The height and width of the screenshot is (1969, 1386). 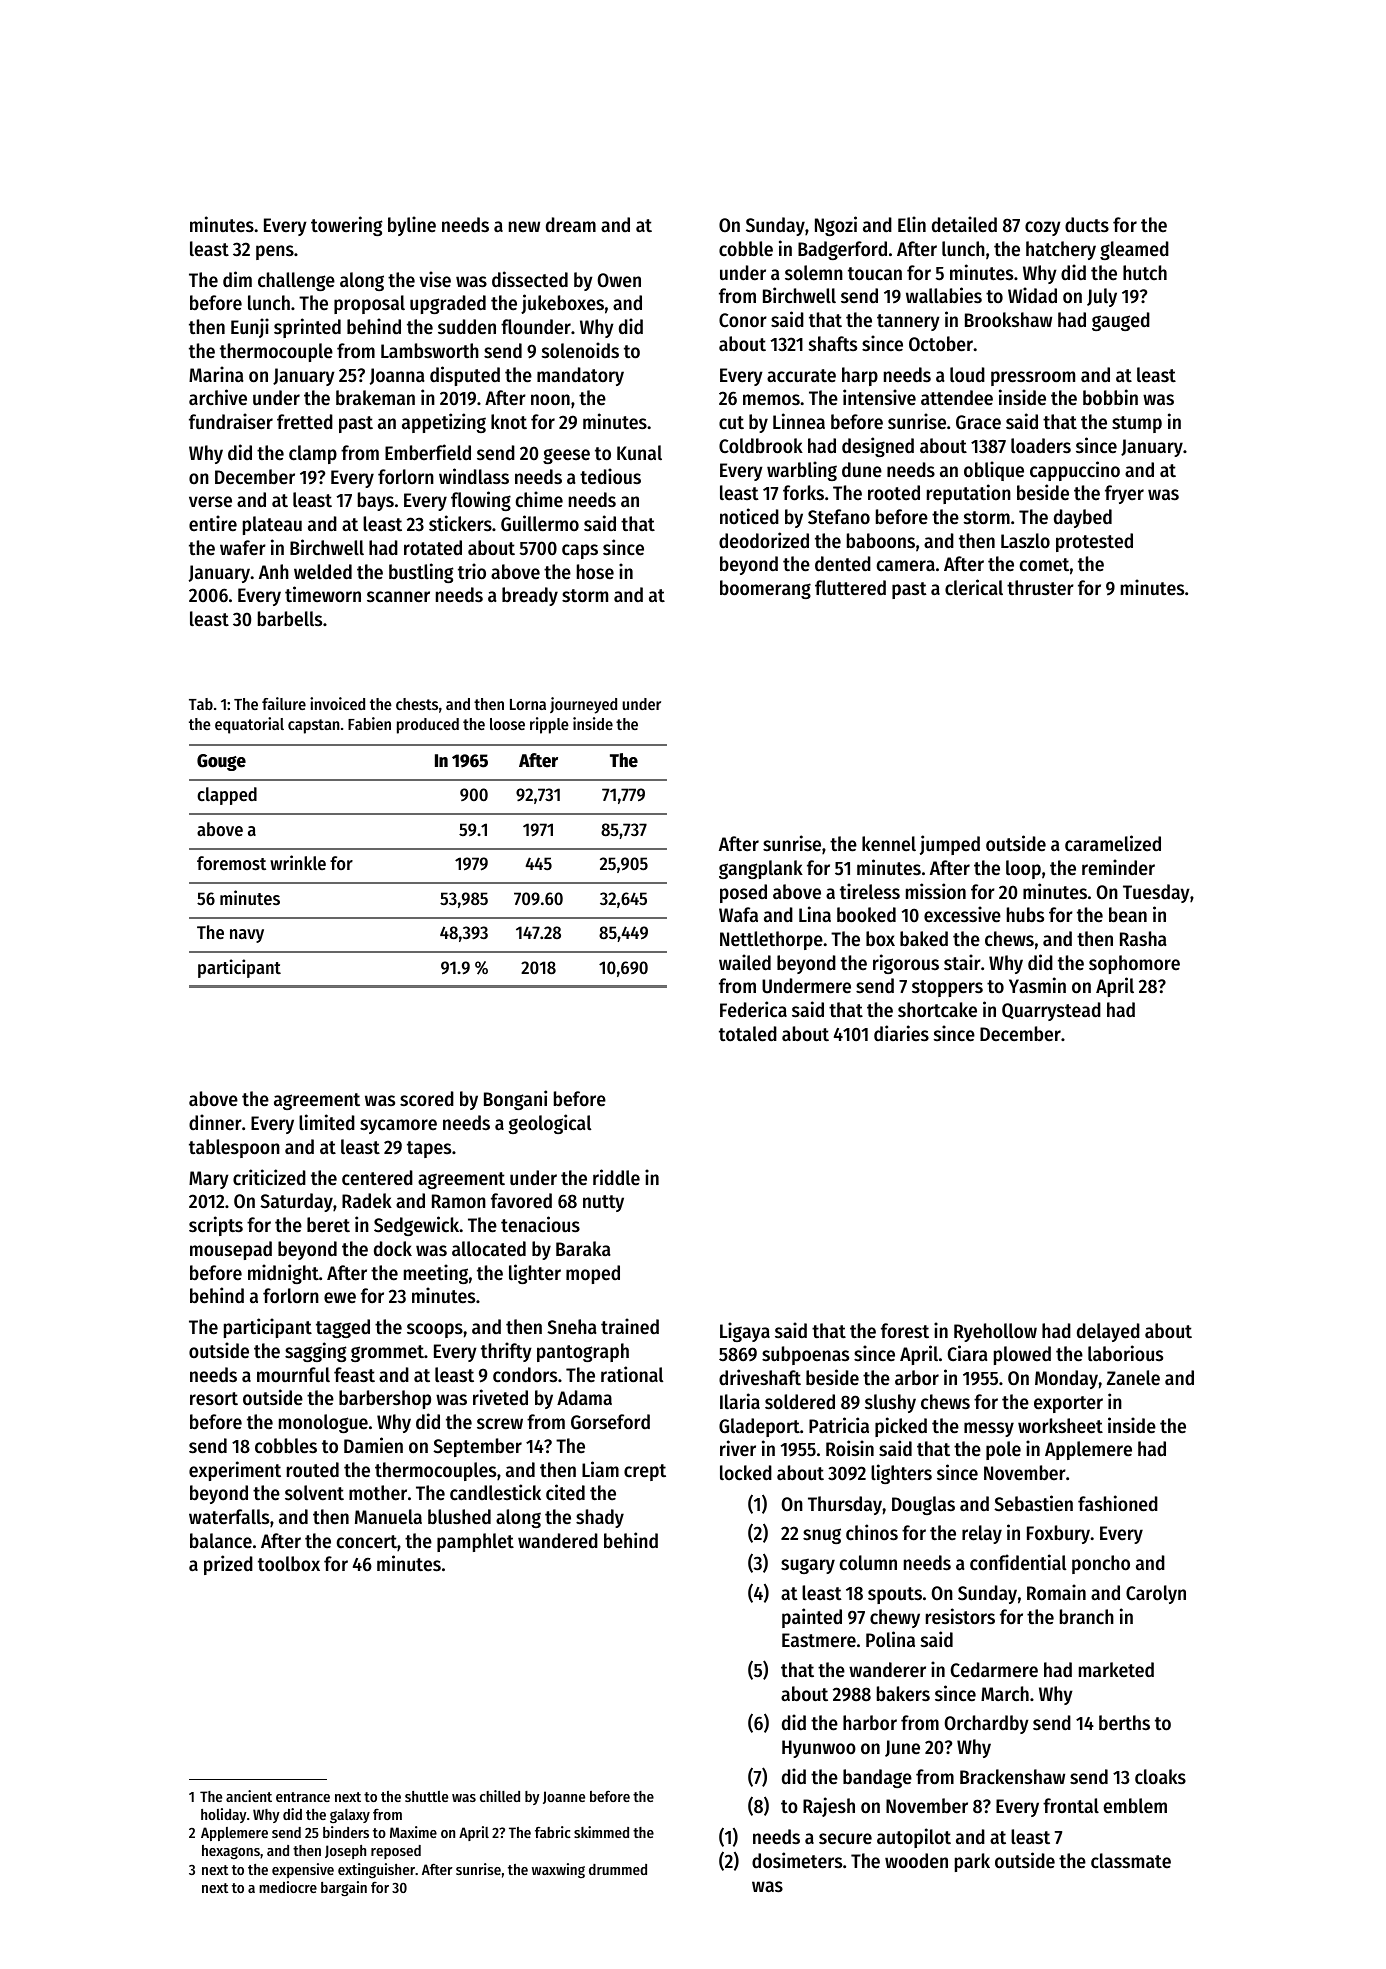 I want to click on classmate, so click(x=1131, y=1861).
